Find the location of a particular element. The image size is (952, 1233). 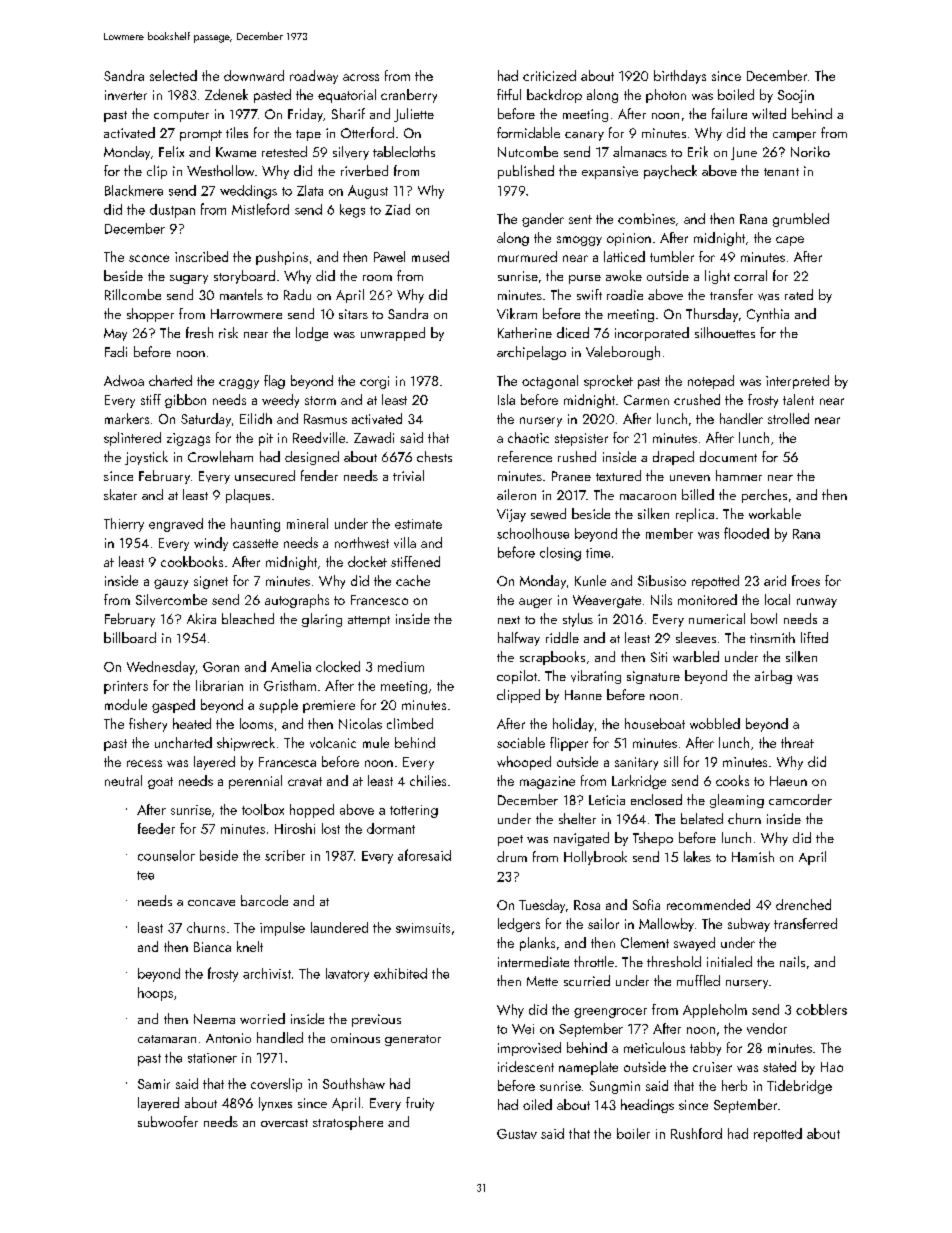

counselor is located at coordinates (166, 855).
